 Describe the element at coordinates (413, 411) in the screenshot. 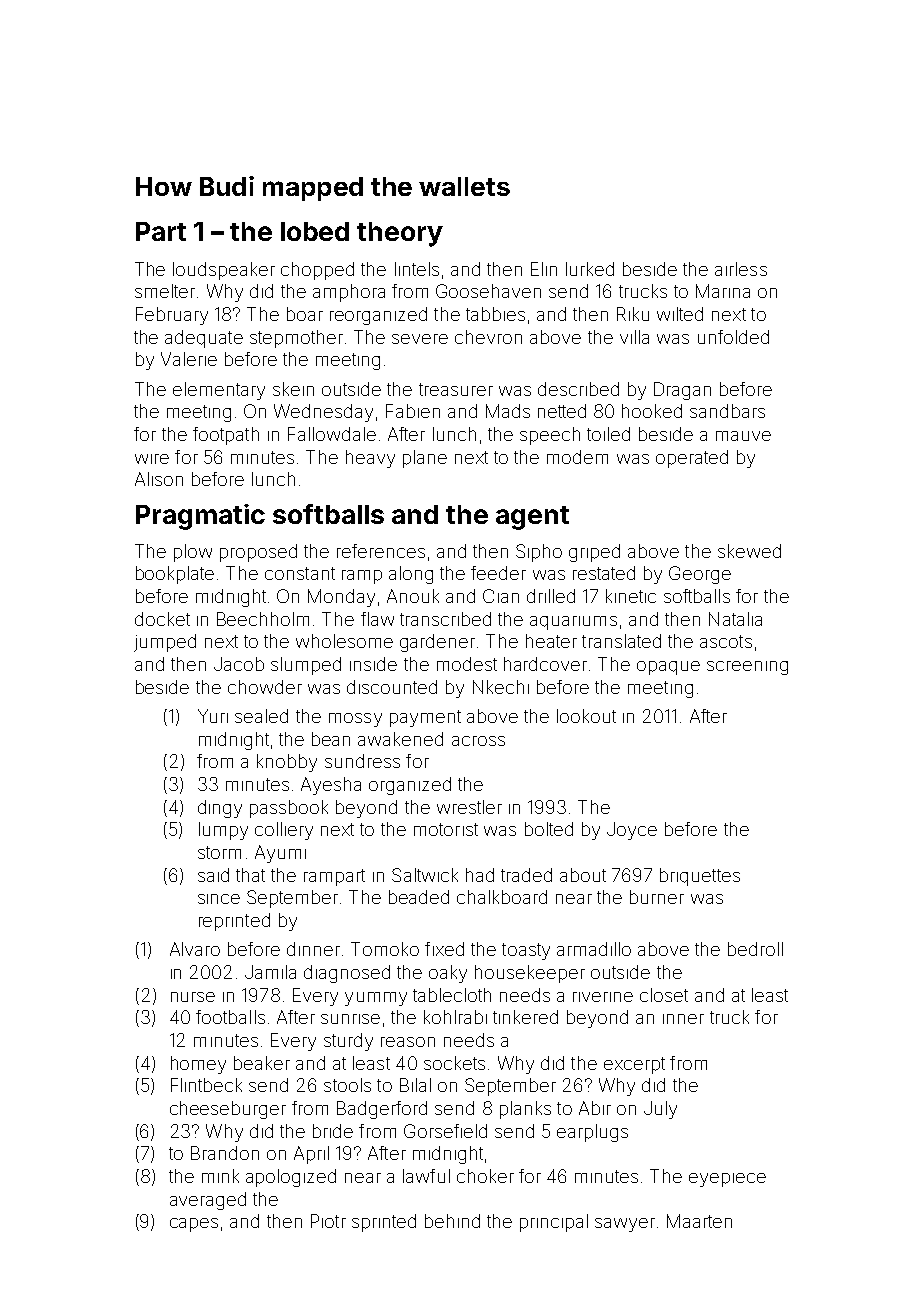

I see `Fabien` at that location.
